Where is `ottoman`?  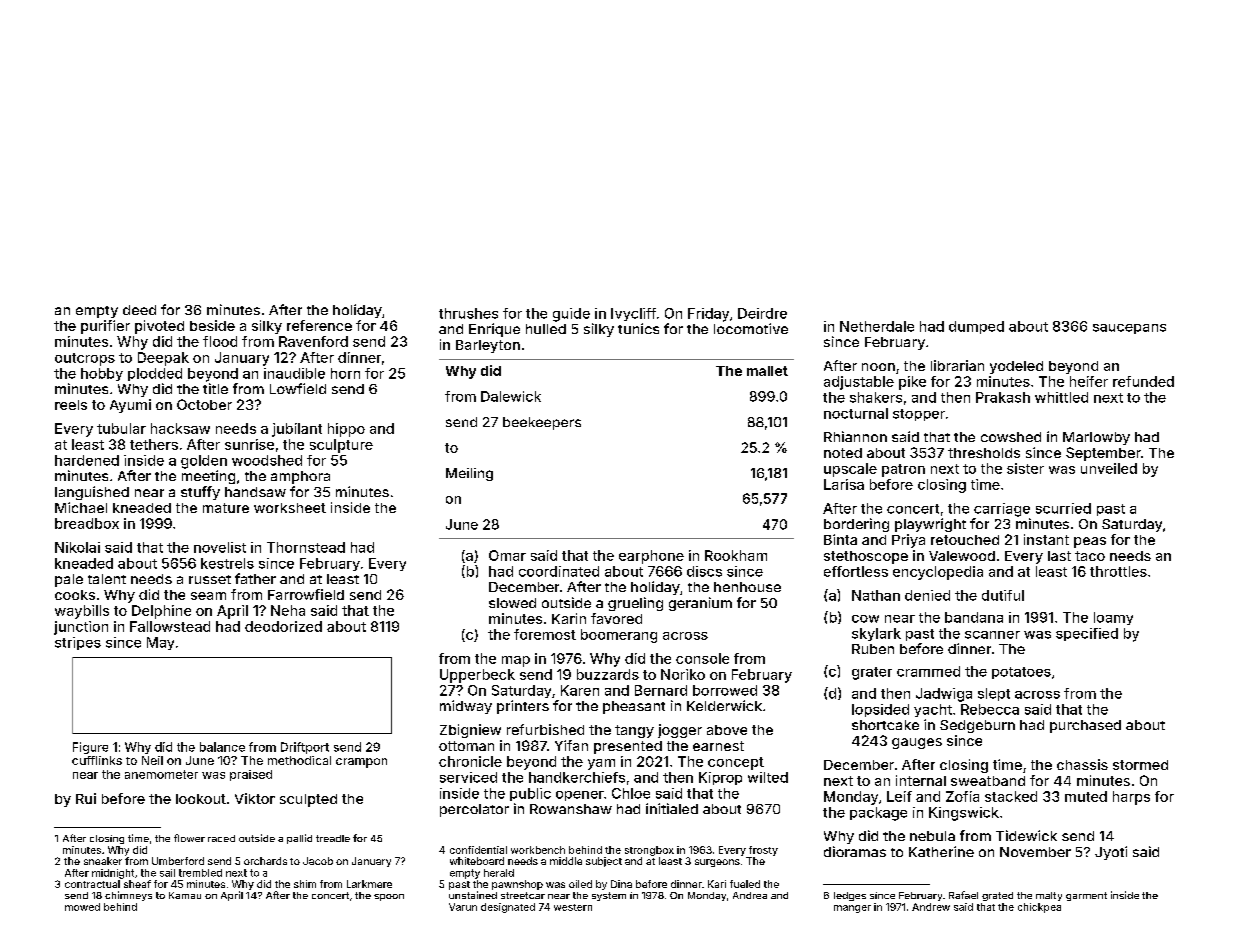
ottoman is located at coordinates (466, 746).
